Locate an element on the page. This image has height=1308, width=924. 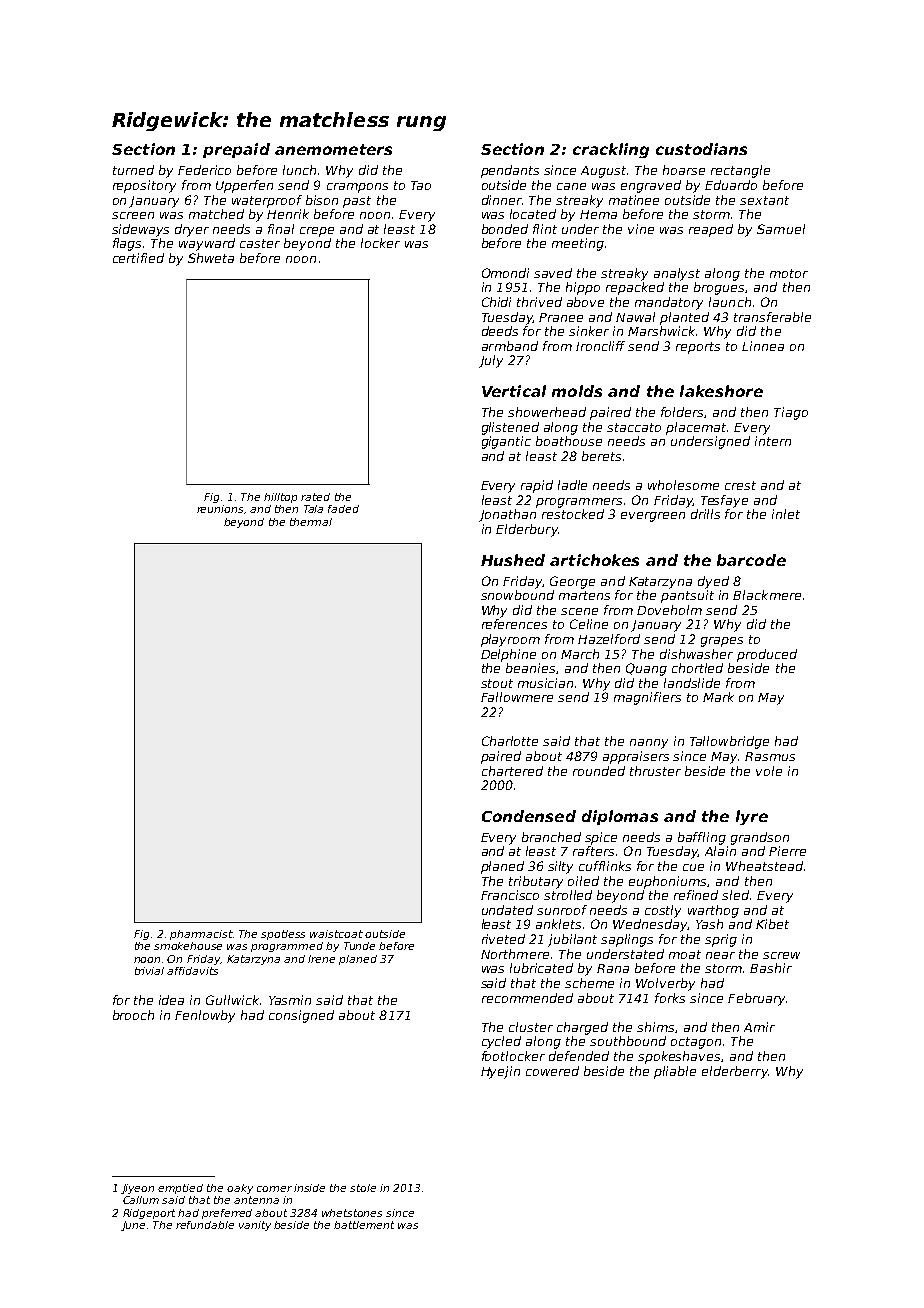
Blackmere is located at coordinates (767, 595).
